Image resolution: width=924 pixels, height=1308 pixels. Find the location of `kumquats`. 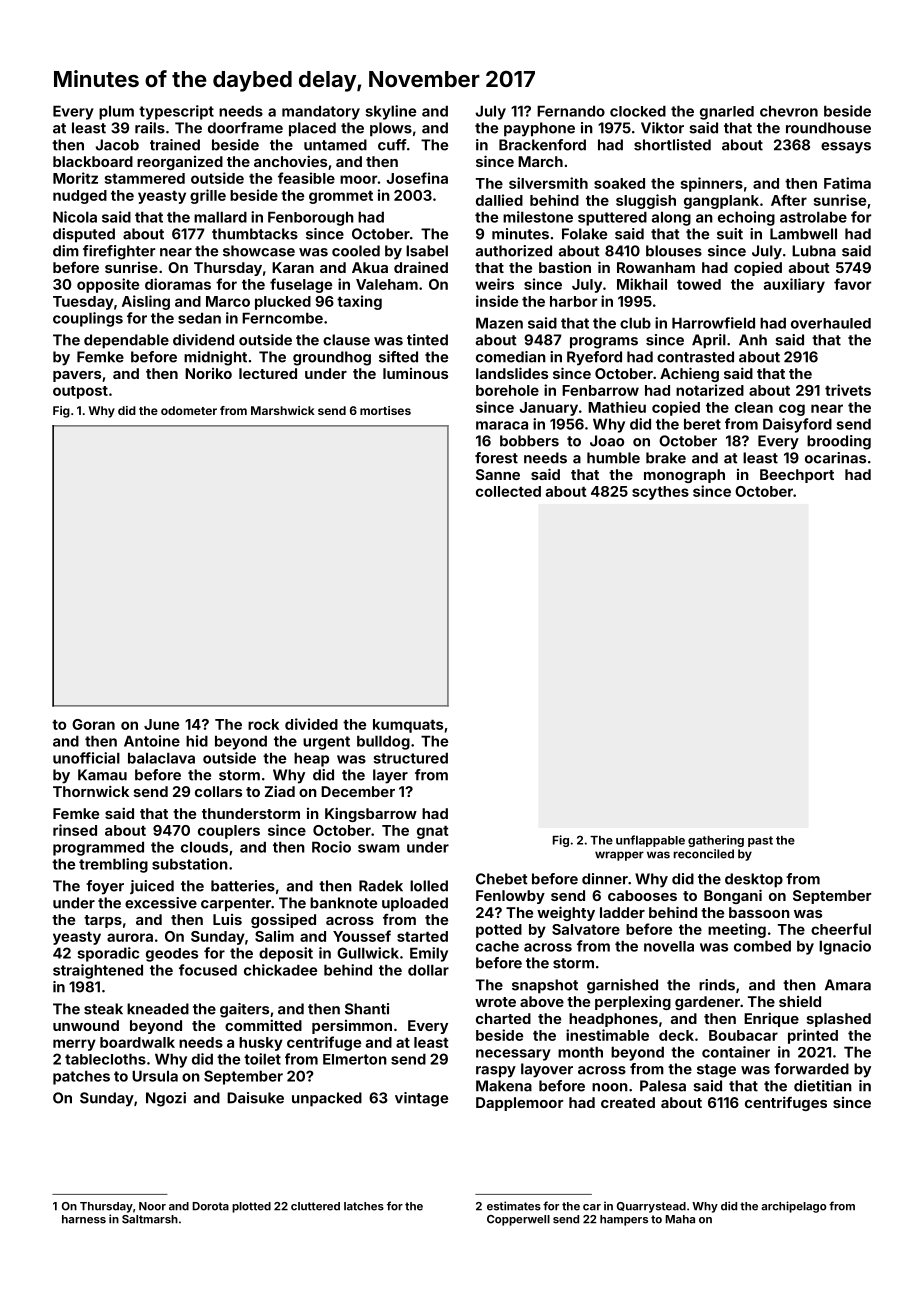

kumquats is located at coordinates (408, 726).
